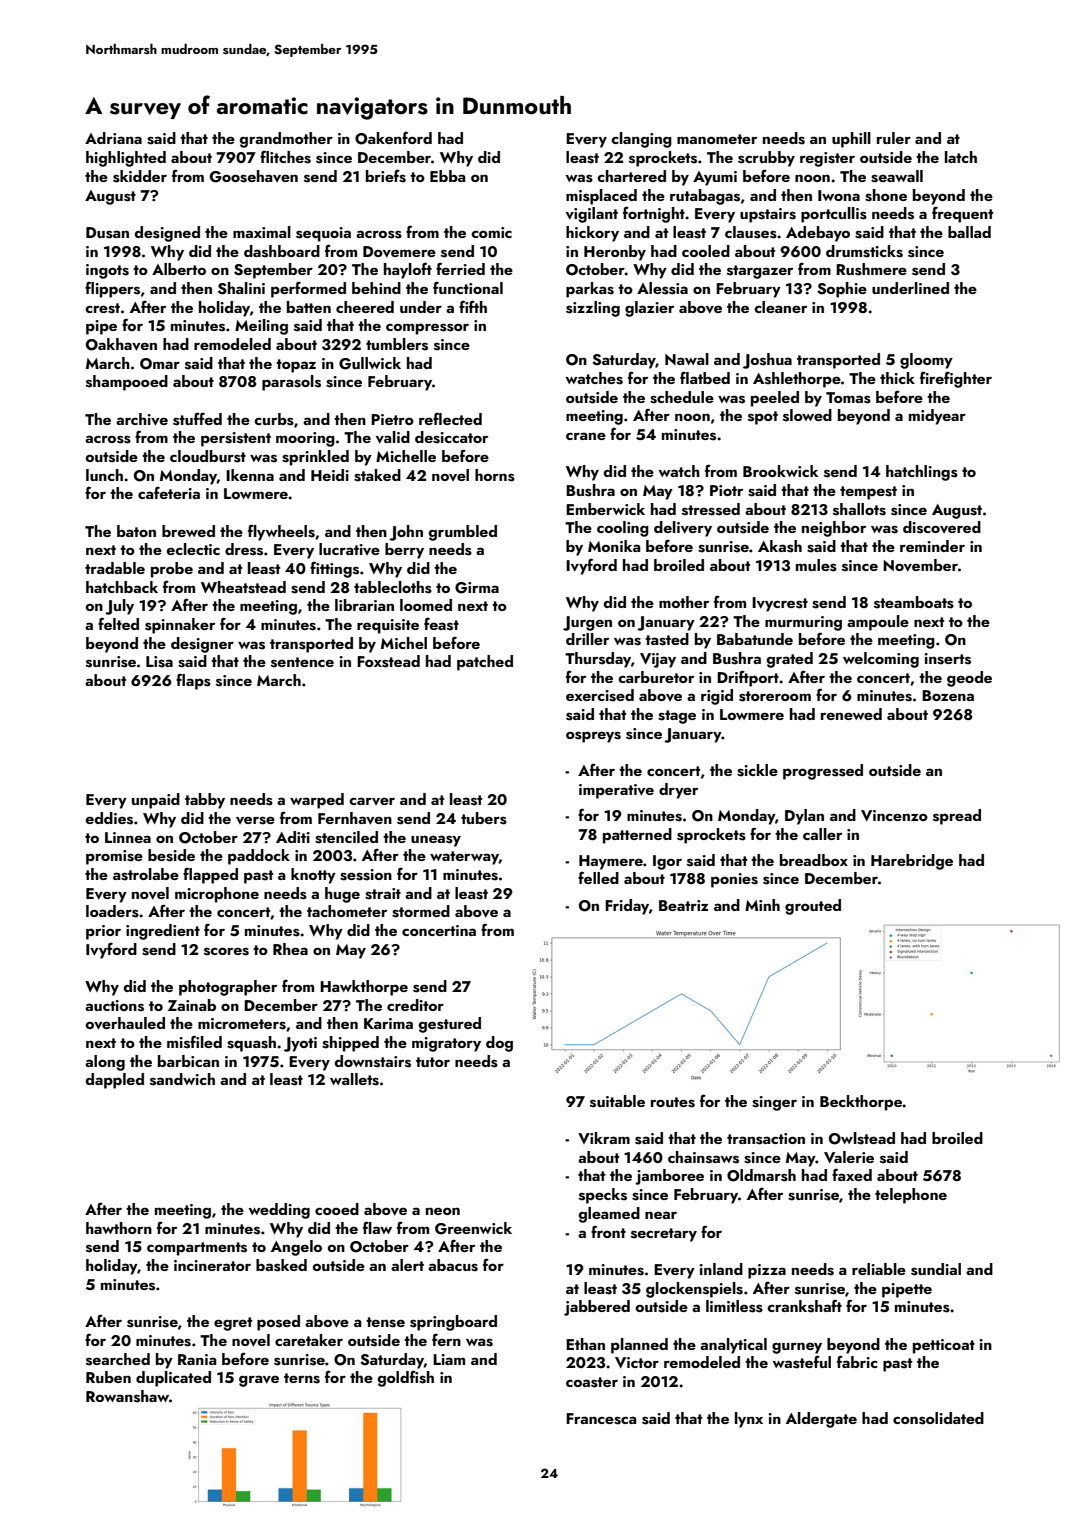 This document has height=1529, width=1081. What do you see at coordinates (878, 623) in the document?
I see `ampoule` at bounding box center [878, 623].
